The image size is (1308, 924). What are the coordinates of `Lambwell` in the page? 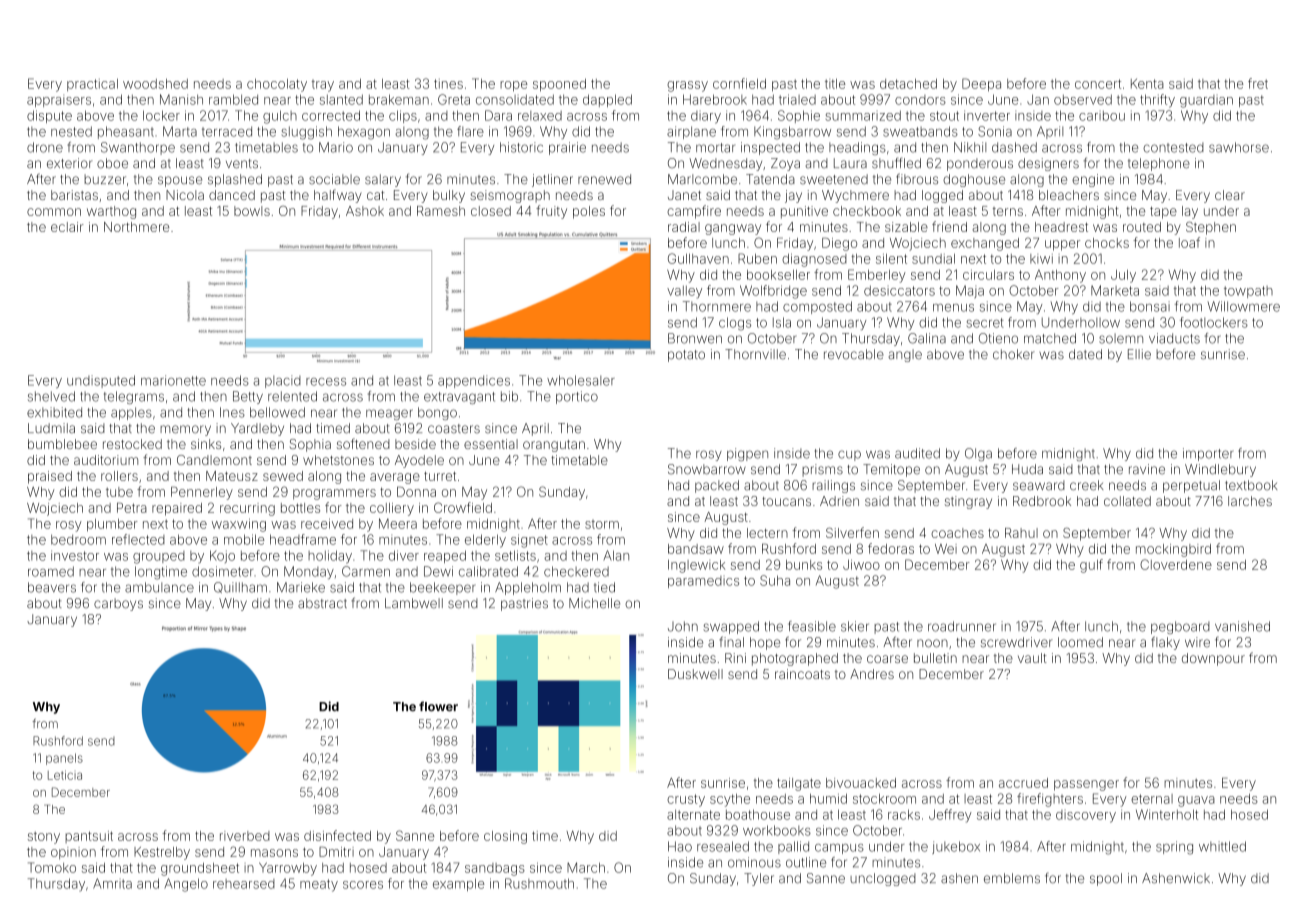 It's located at (414, 603).
